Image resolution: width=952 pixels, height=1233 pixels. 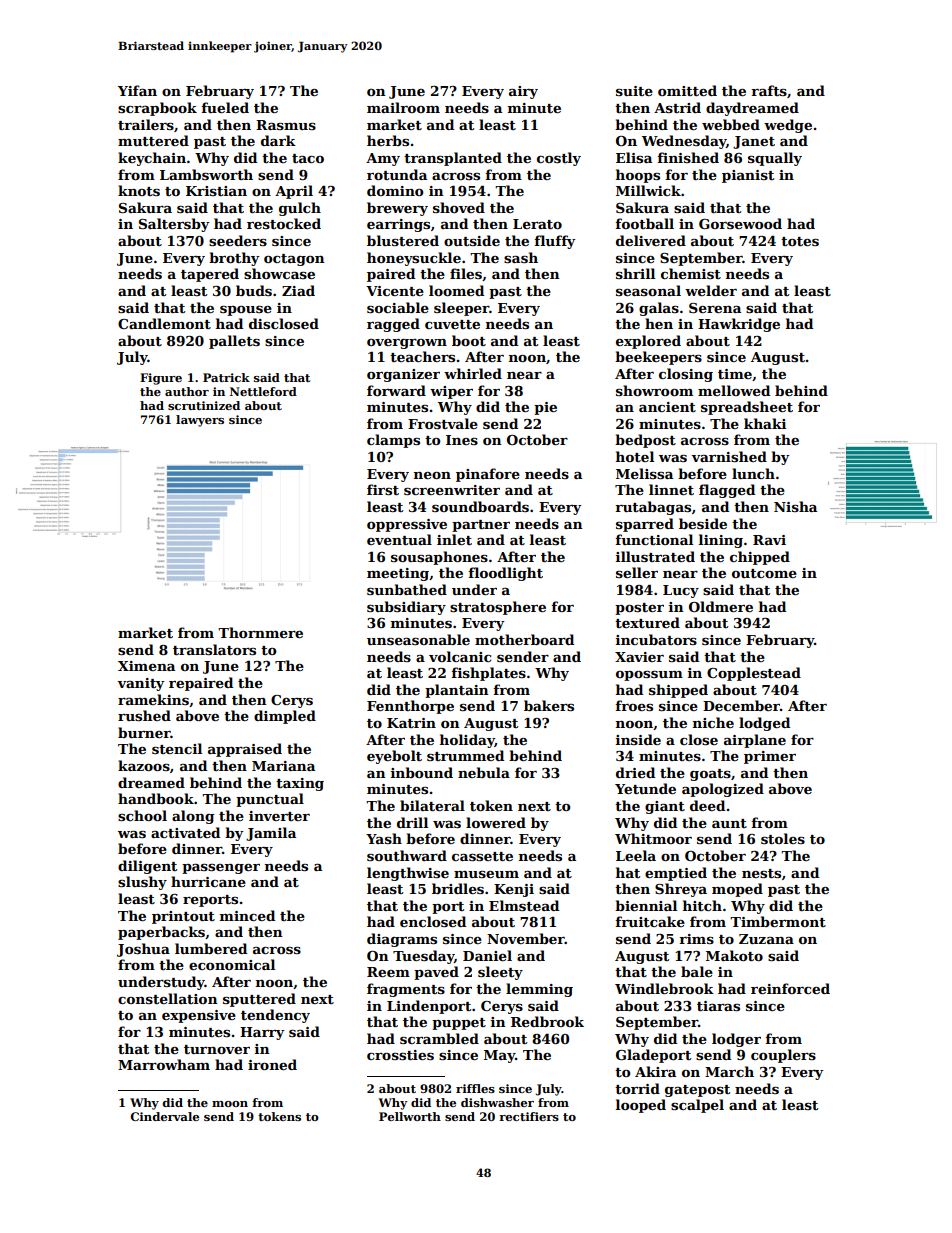 I want to click on closing, so click(x=686, y=375).
